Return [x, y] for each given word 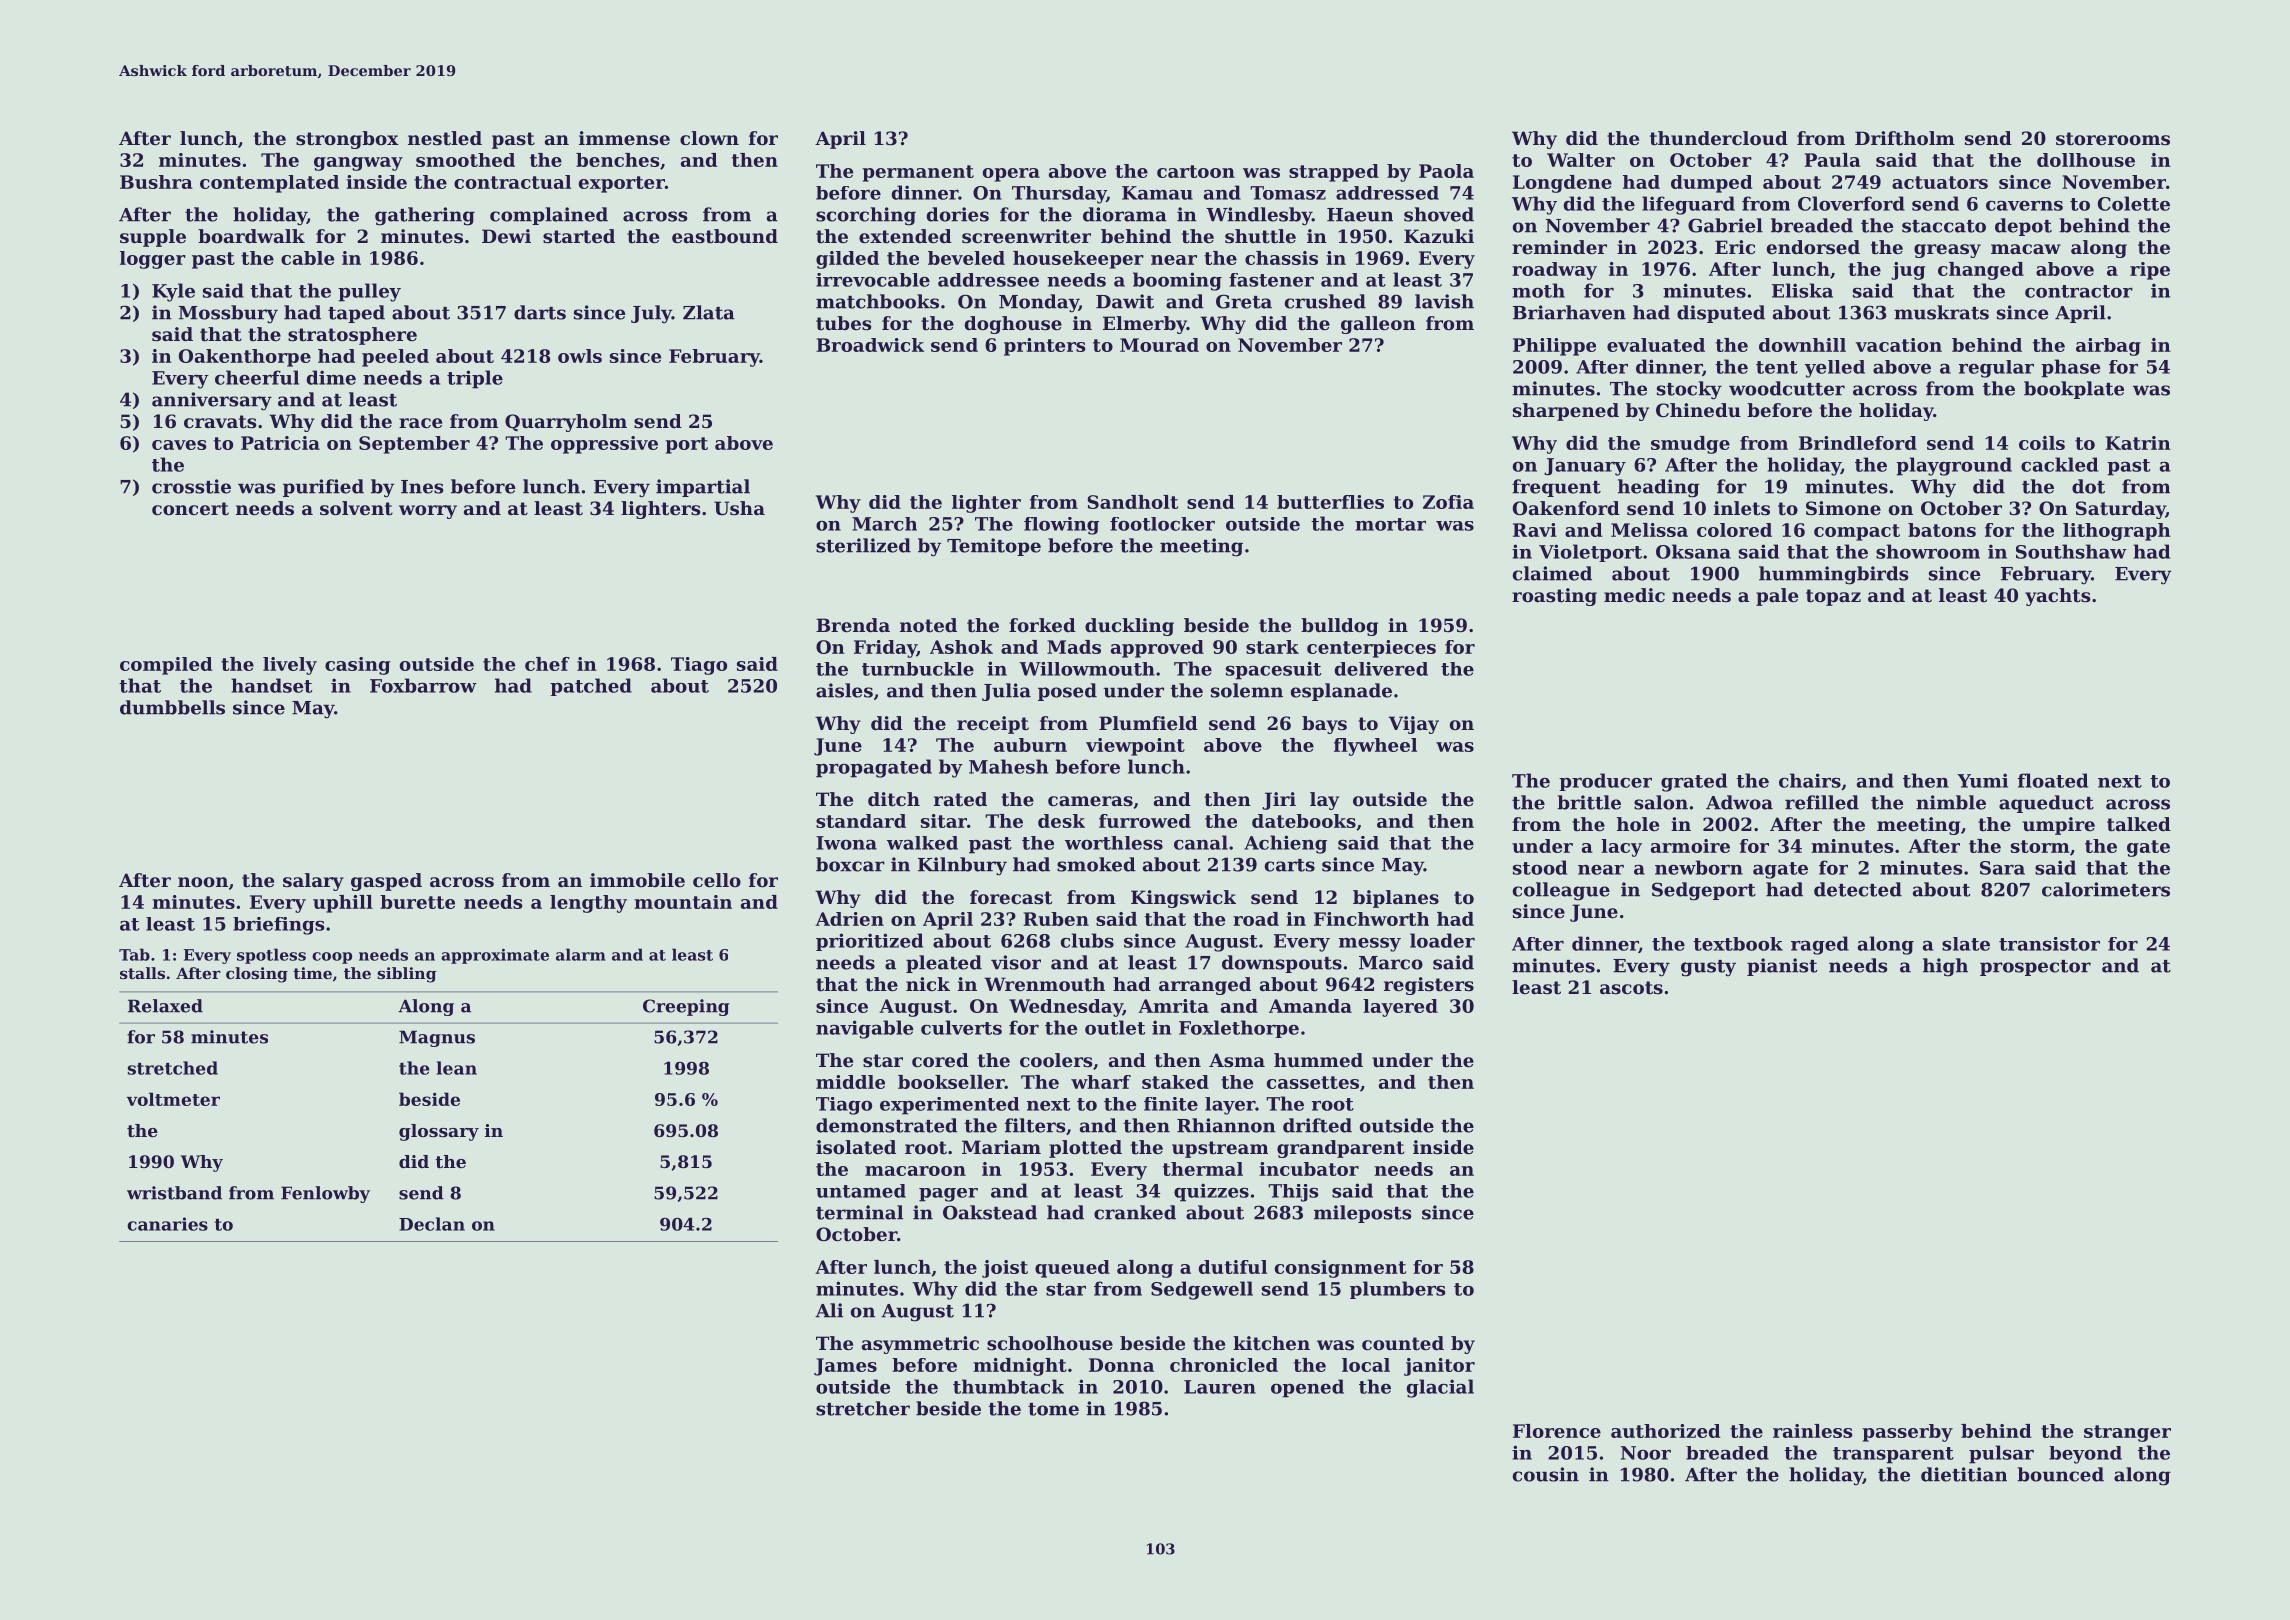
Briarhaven [1569, 312]
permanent [918, 173]
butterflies [1330, 502]
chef [547, 664]
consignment [1340, 1269]
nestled [445, 138]
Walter [1581, 160]
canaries [167, 1224]
